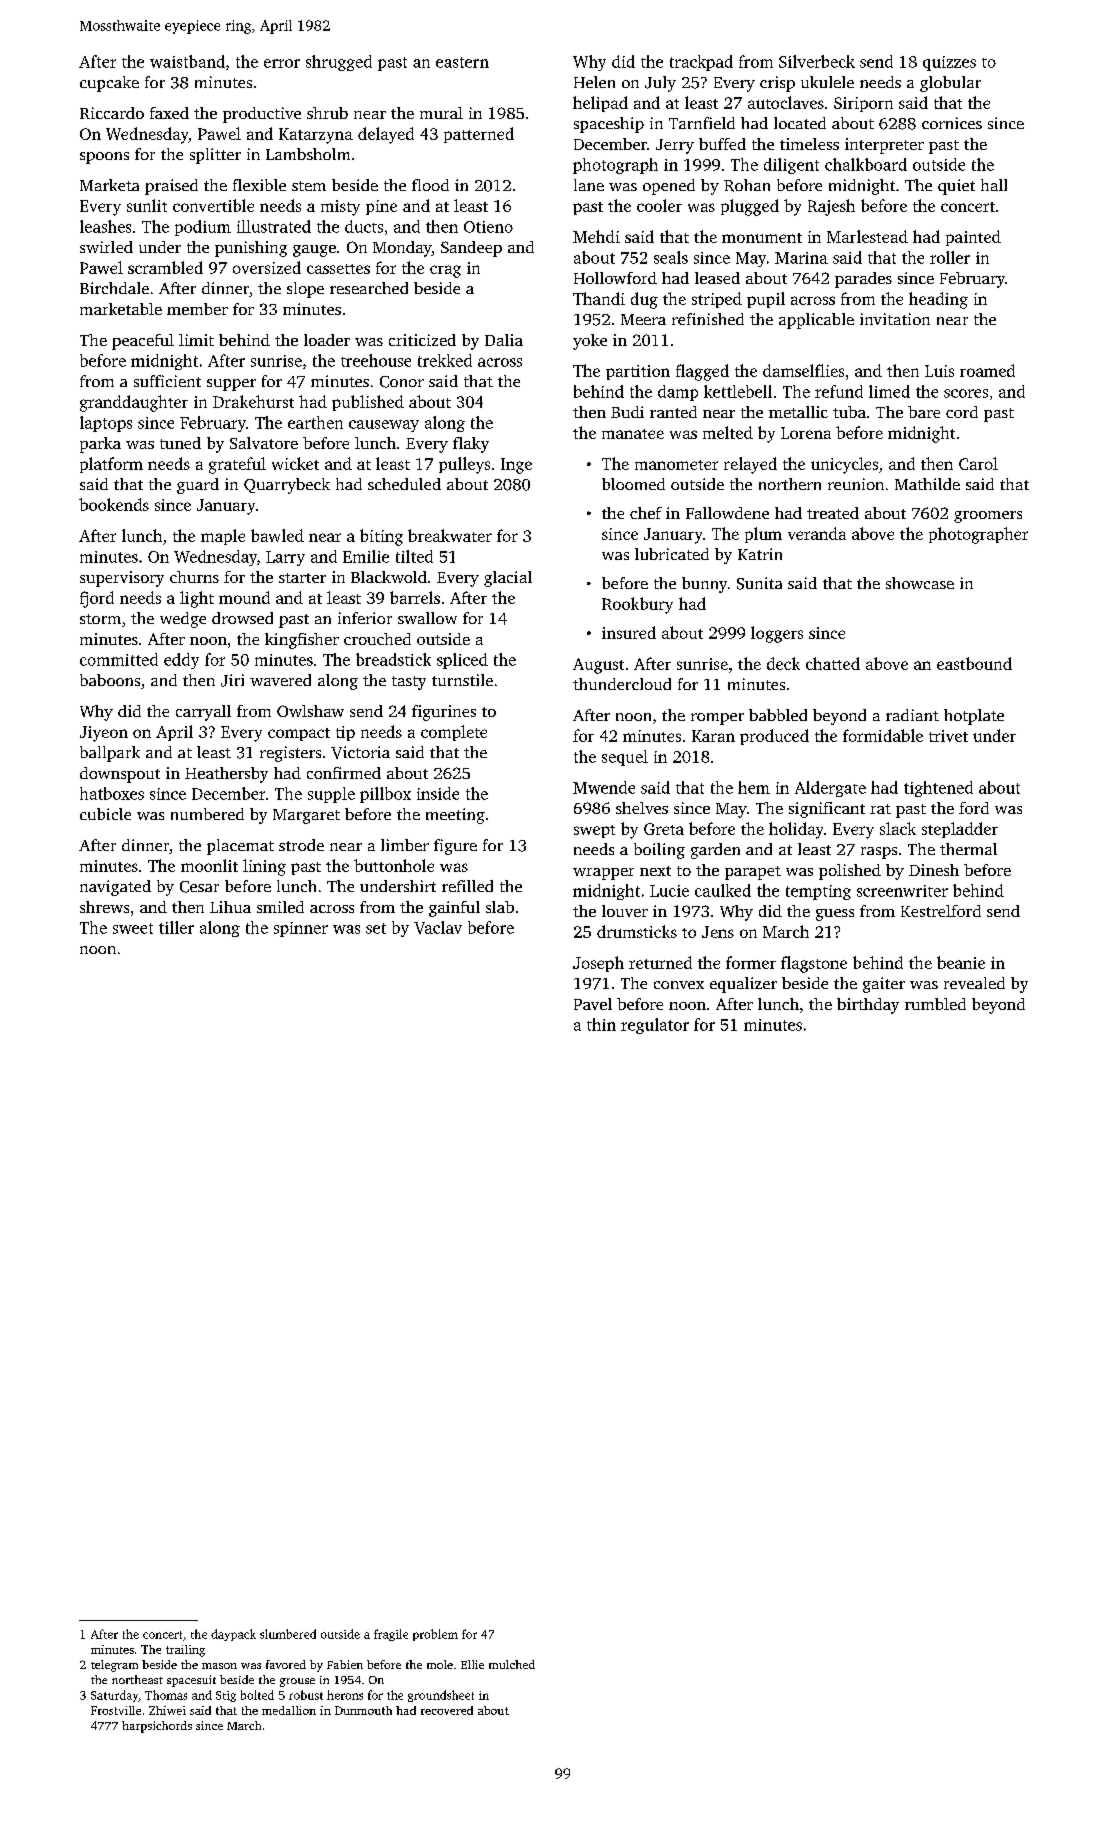 The height and width of the screenshot is (1827, 1109). What do you see at coordinates (116, 1710) in the screenshot?
I see `Frostville` at bounding box center [116, 1710].
